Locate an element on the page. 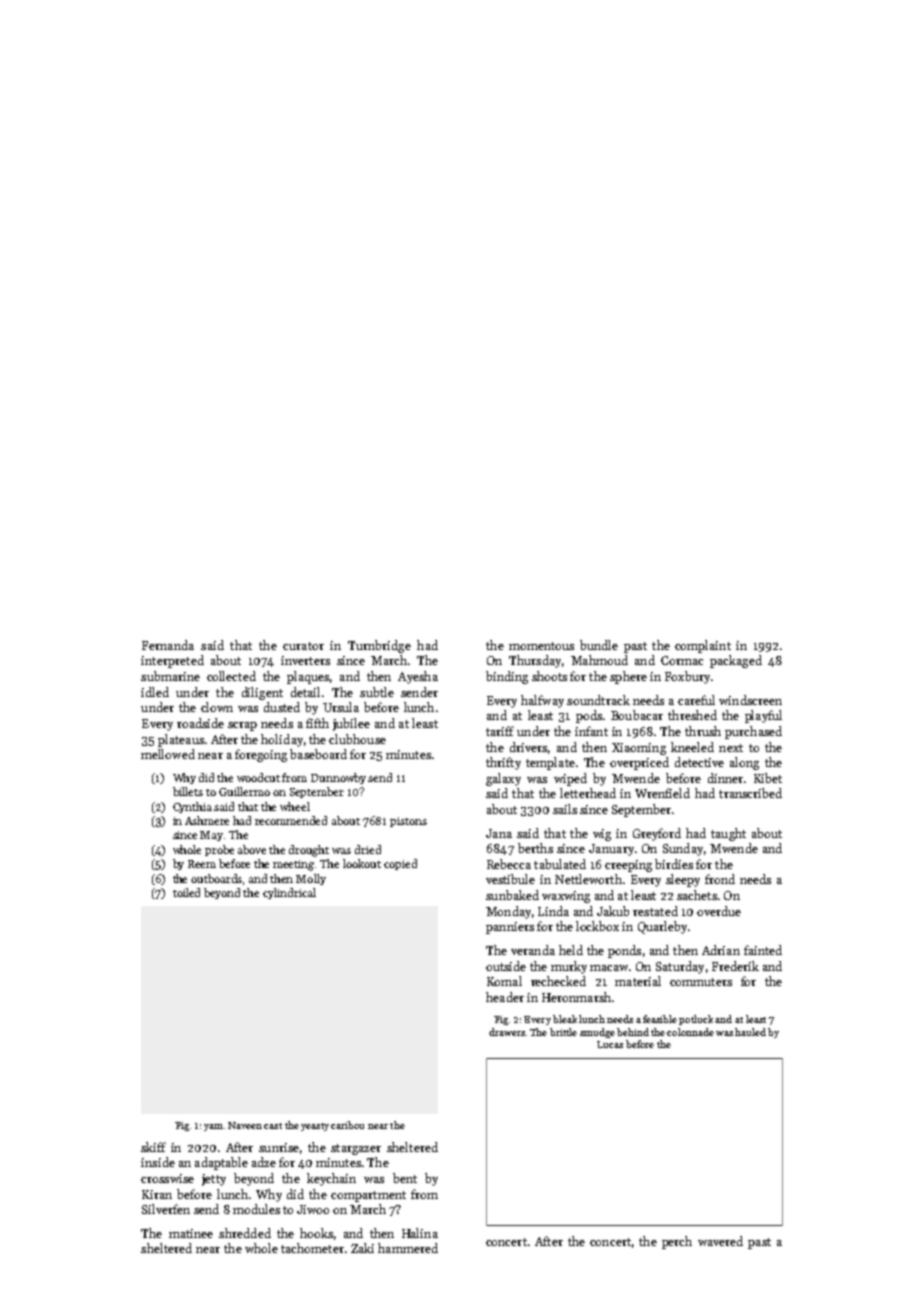 This page has width=924, height=1314. Jakub is located at coordinates (613, 911).
